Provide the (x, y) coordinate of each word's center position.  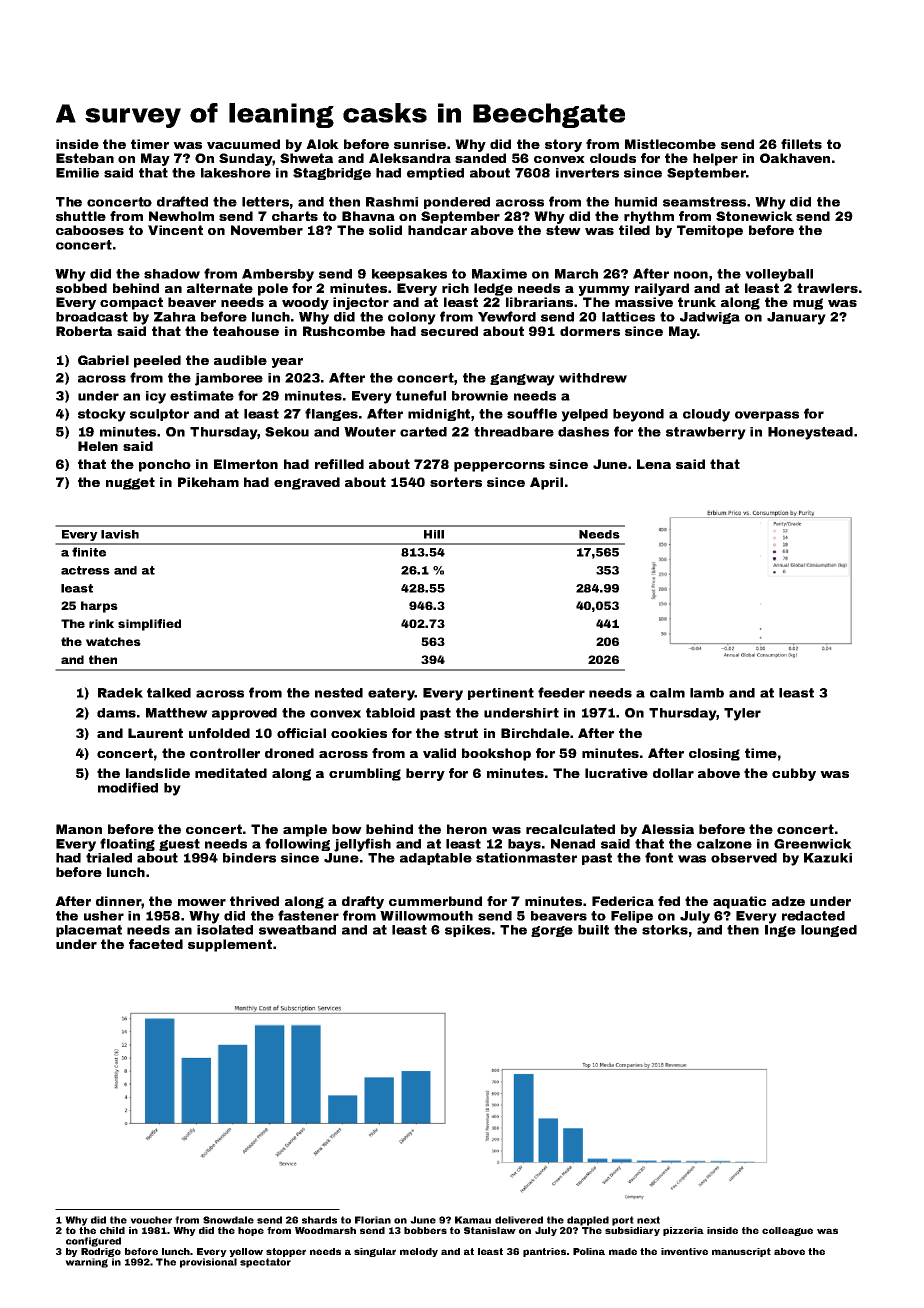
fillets (801, 144)
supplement (230, 945)
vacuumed (243, 144)
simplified (149, 625)
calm (667, 693)
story (563, 145)
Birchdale (535, 733)
